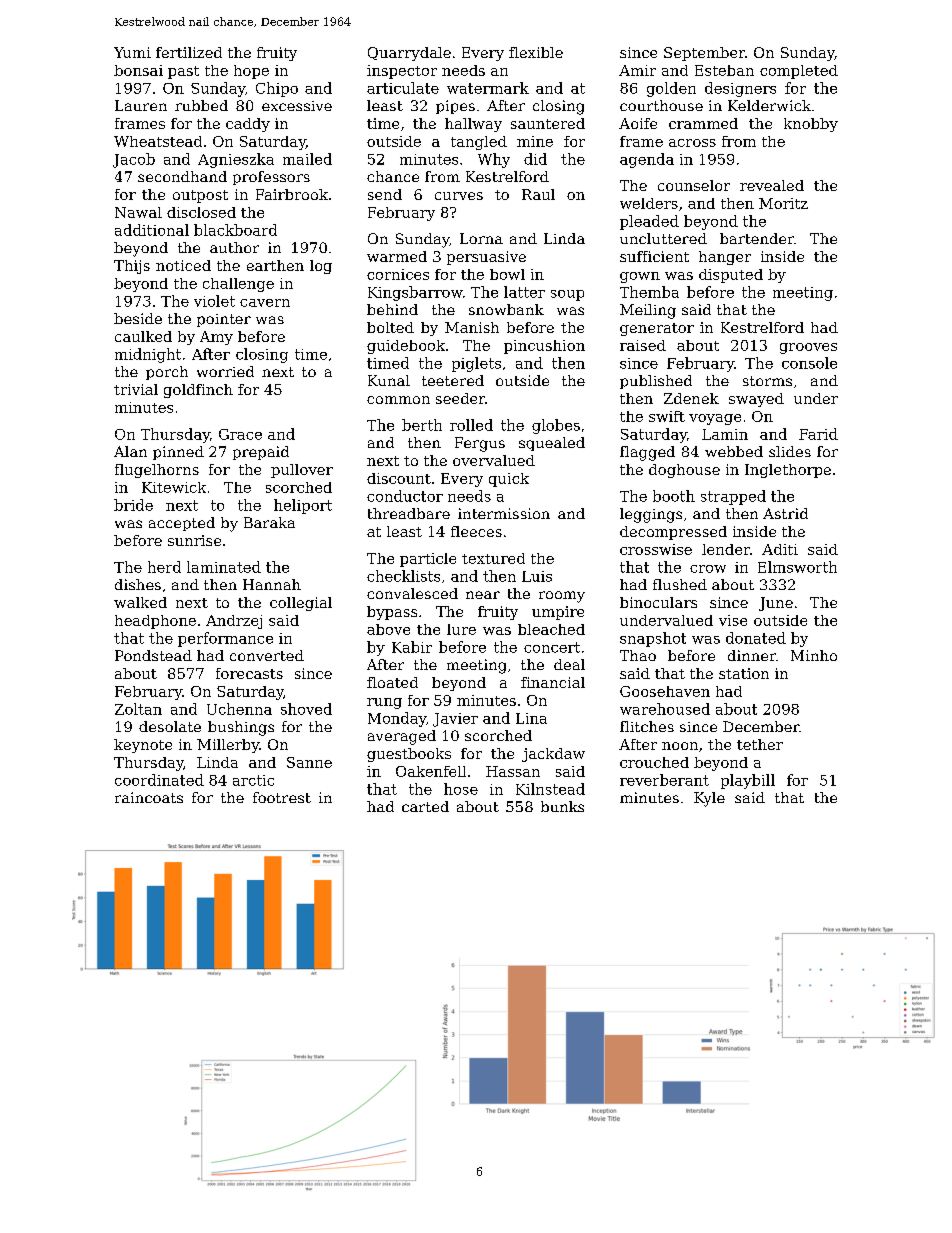 The width and height of the screenshot is (952, 1233). What do you see at coordinates (558, 613) in the screenshot?
I see `umpire` at bounding box center [558, 613].
